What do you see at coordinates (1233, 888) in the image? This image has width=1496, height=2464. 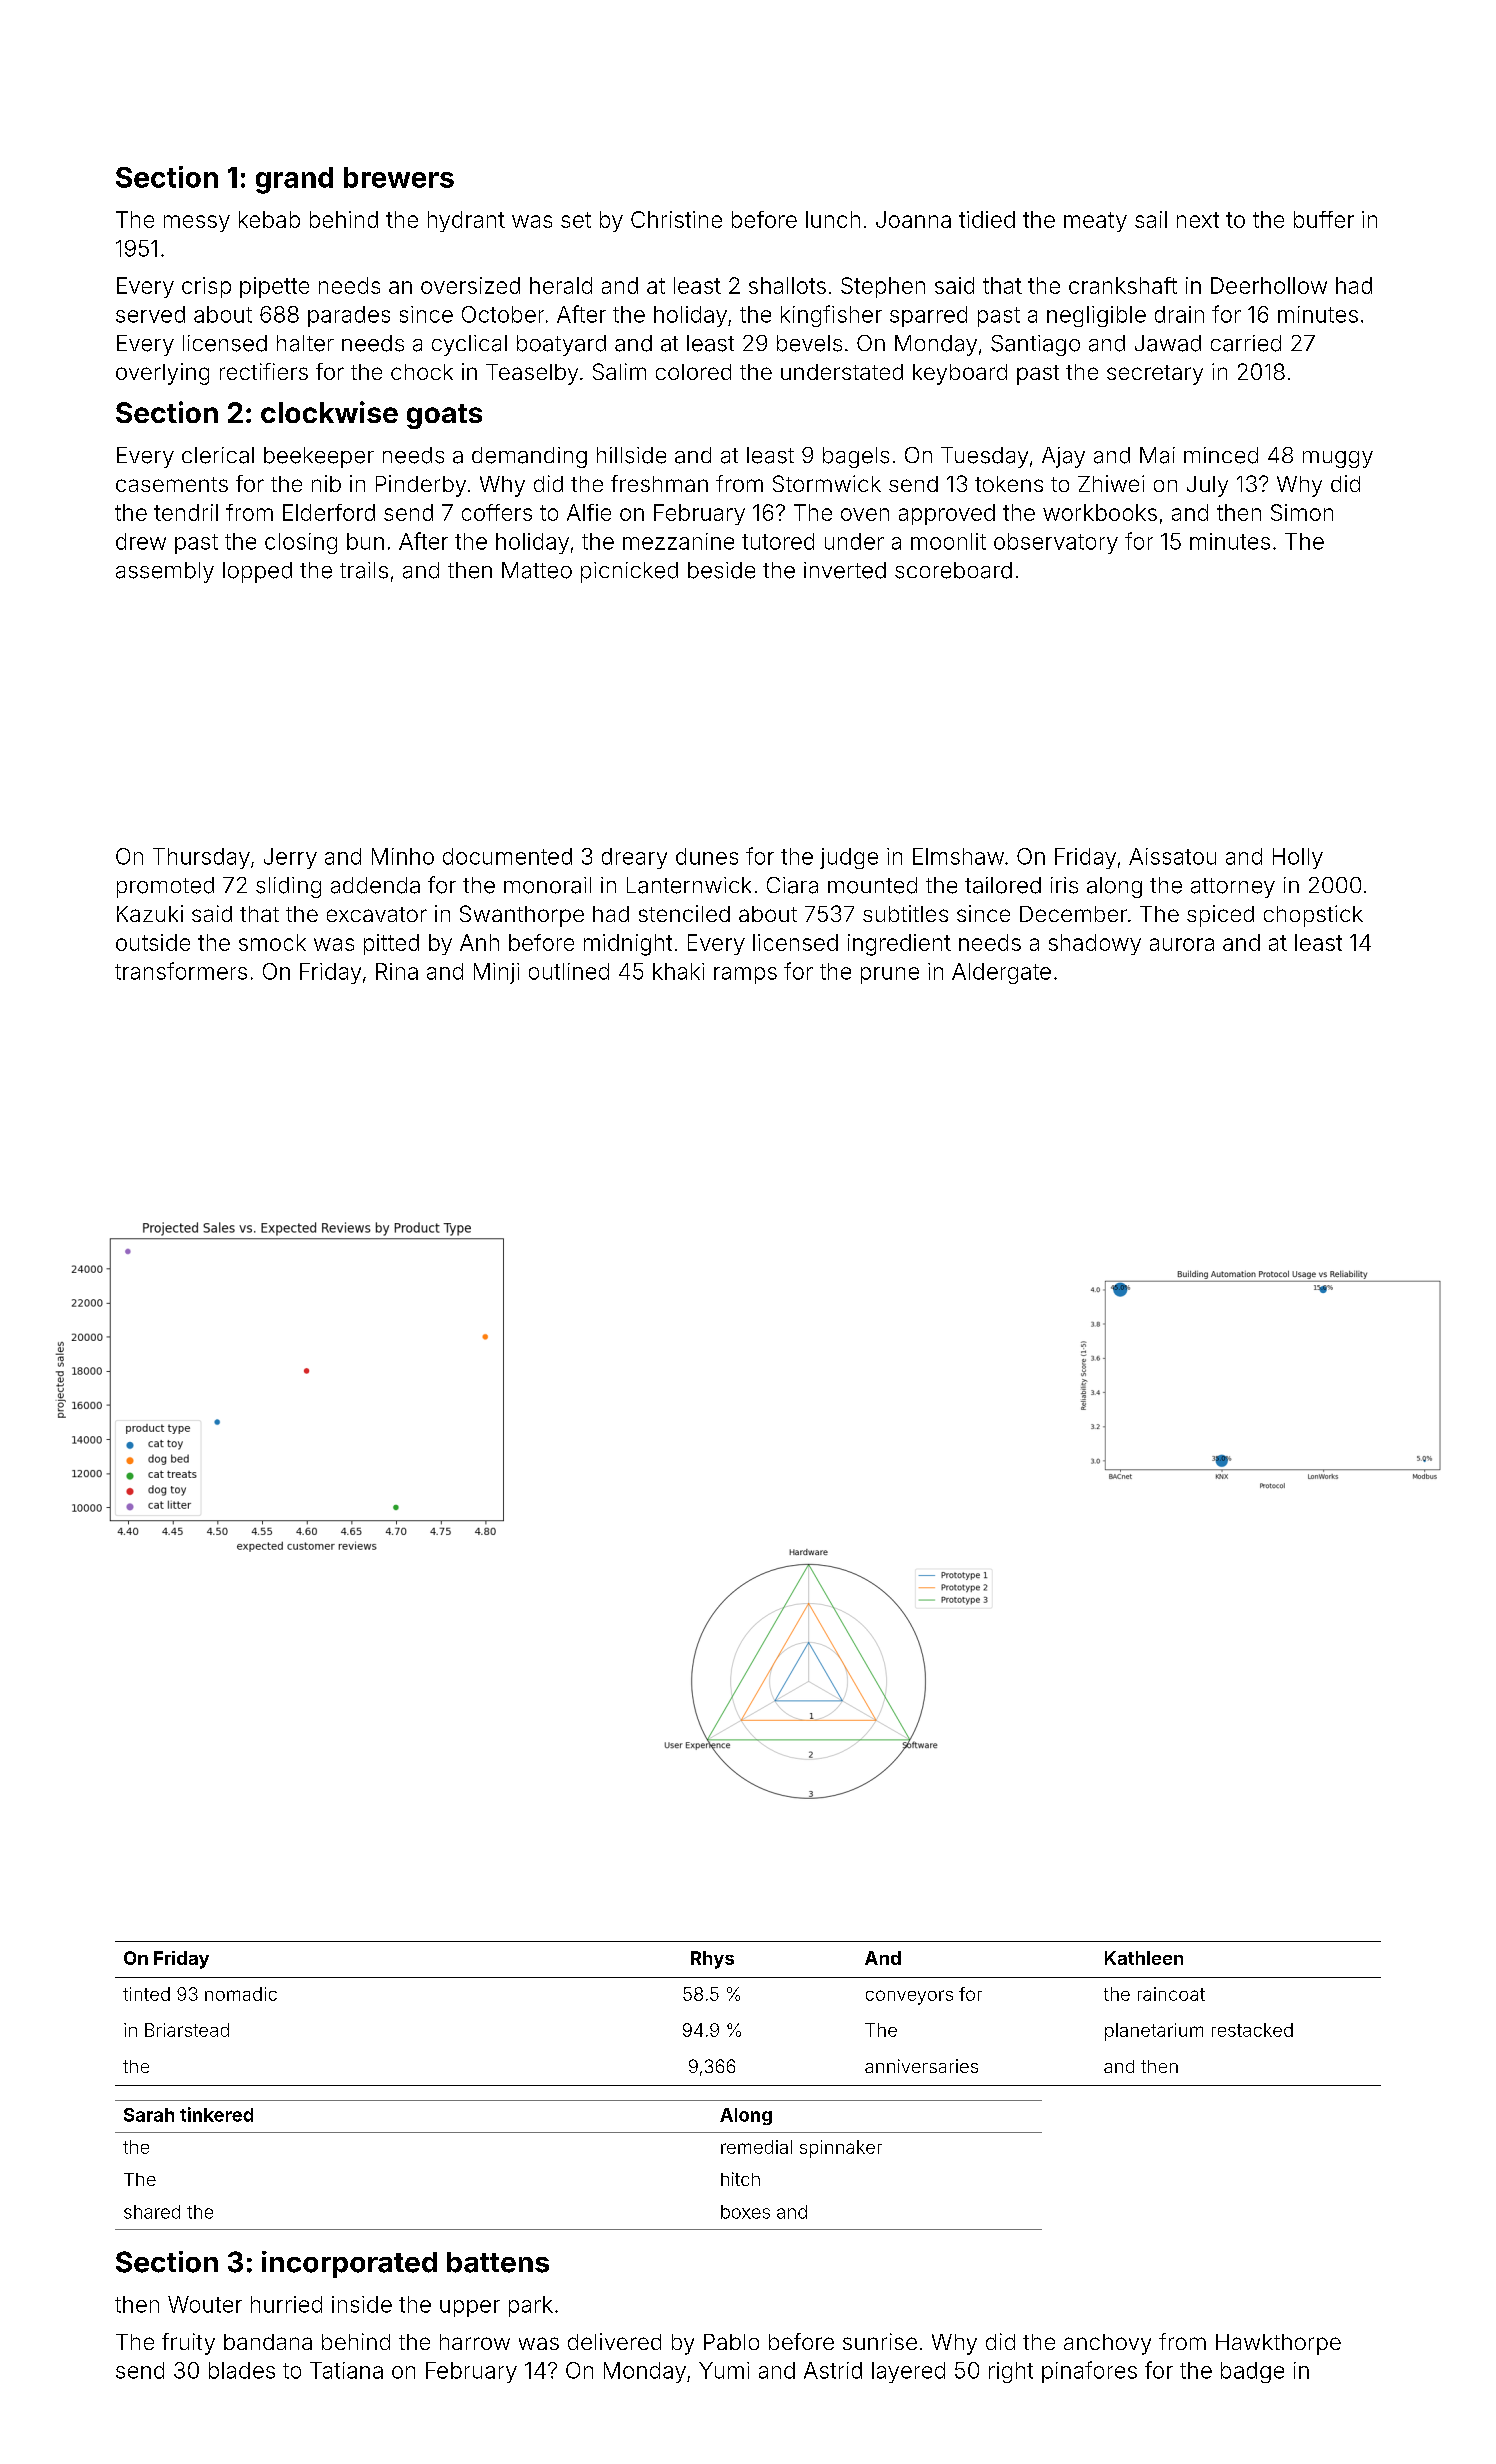 I see `attorney` at bounding box center [1233, 888].
